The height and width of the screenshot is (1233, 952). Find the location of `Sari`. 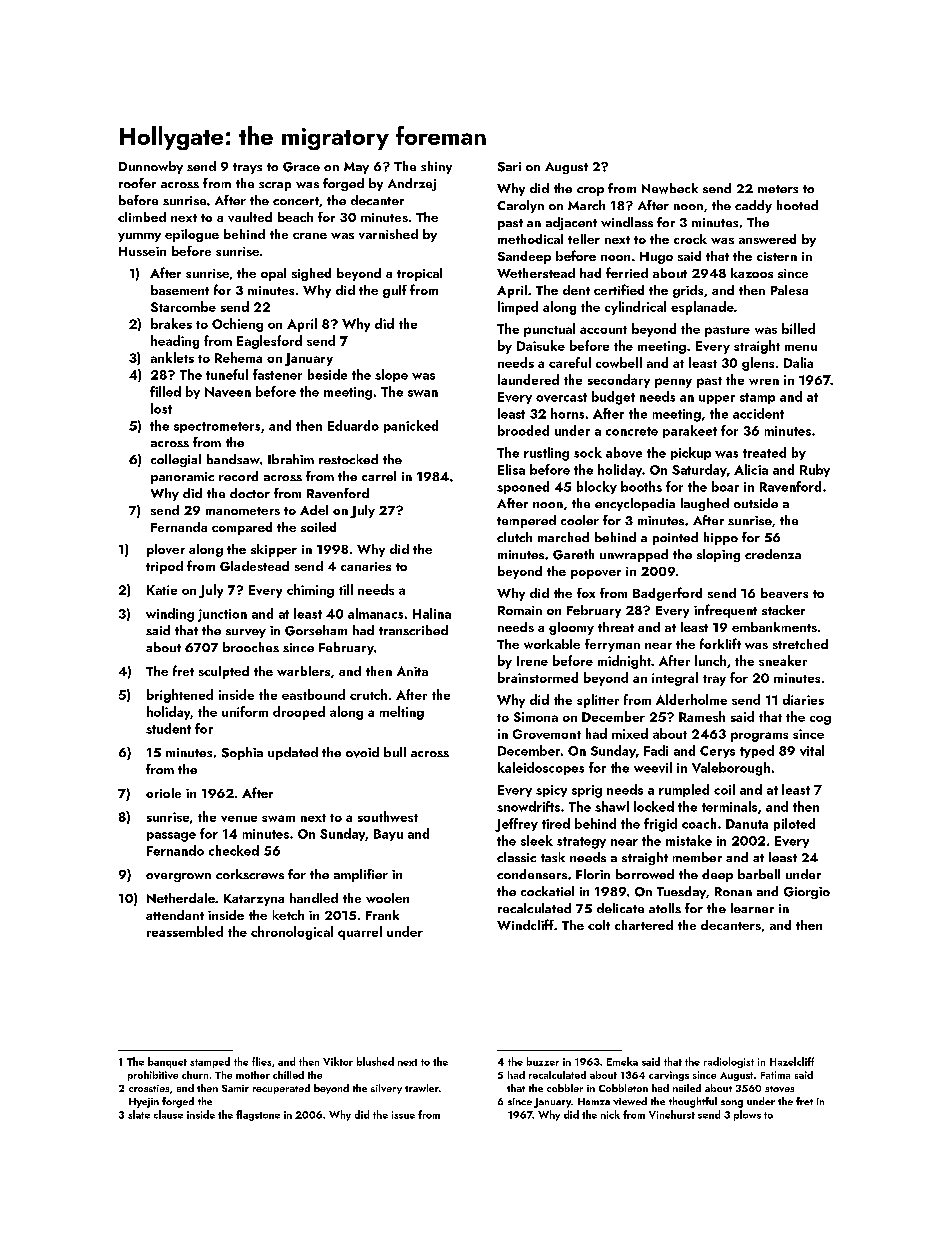

Sari is located at coordinates (509, 167).
